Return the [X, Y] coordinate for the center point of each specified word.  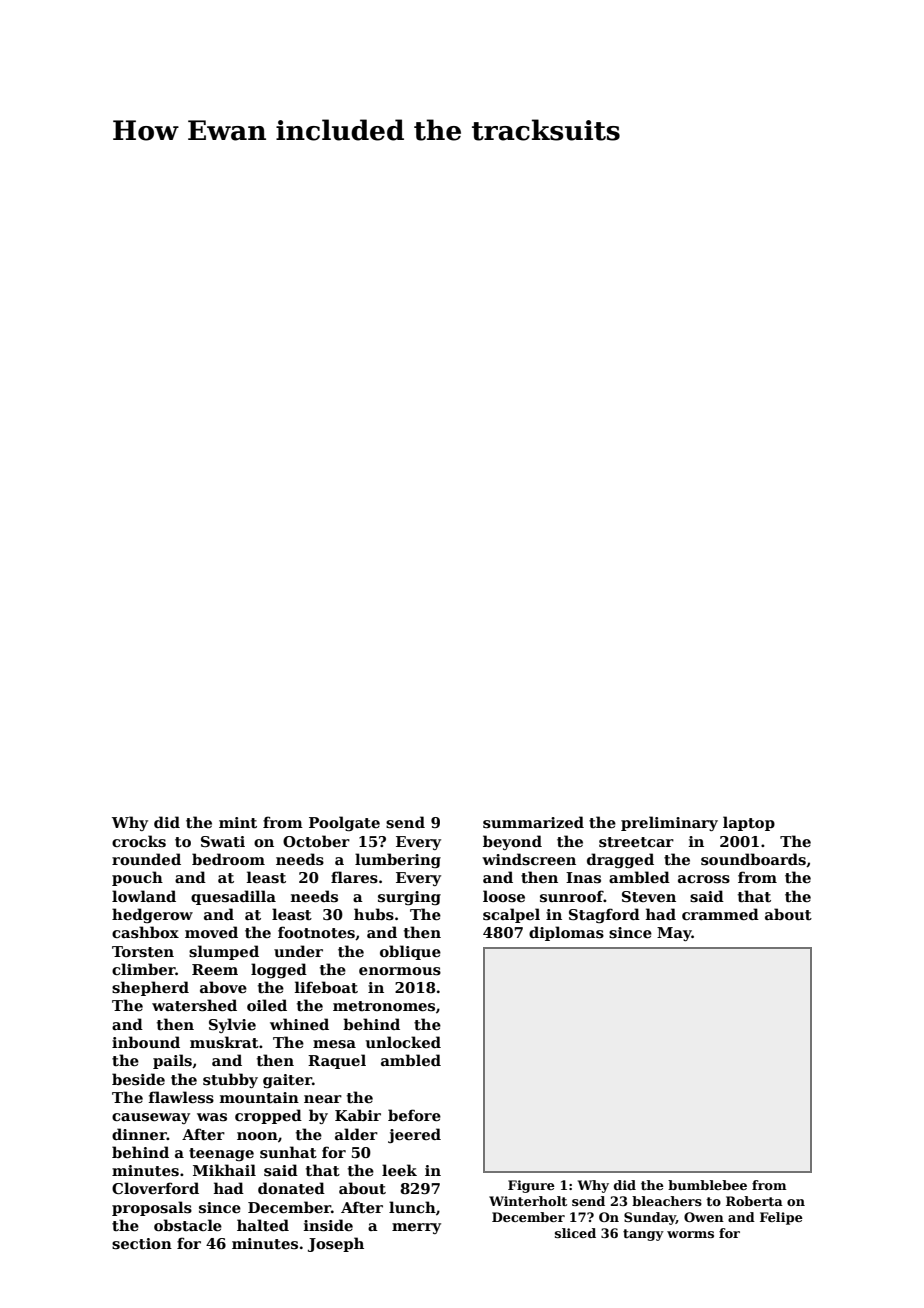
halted [263, 1225]
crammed [720, 914]
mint [238, 822]
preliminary [669, 823]
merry [416, 1228]
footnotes [316, 932]
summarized [533, 822]
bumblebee [707, 1185]
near [323, 1099]
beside [138, 1079]
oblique [410, 952]
